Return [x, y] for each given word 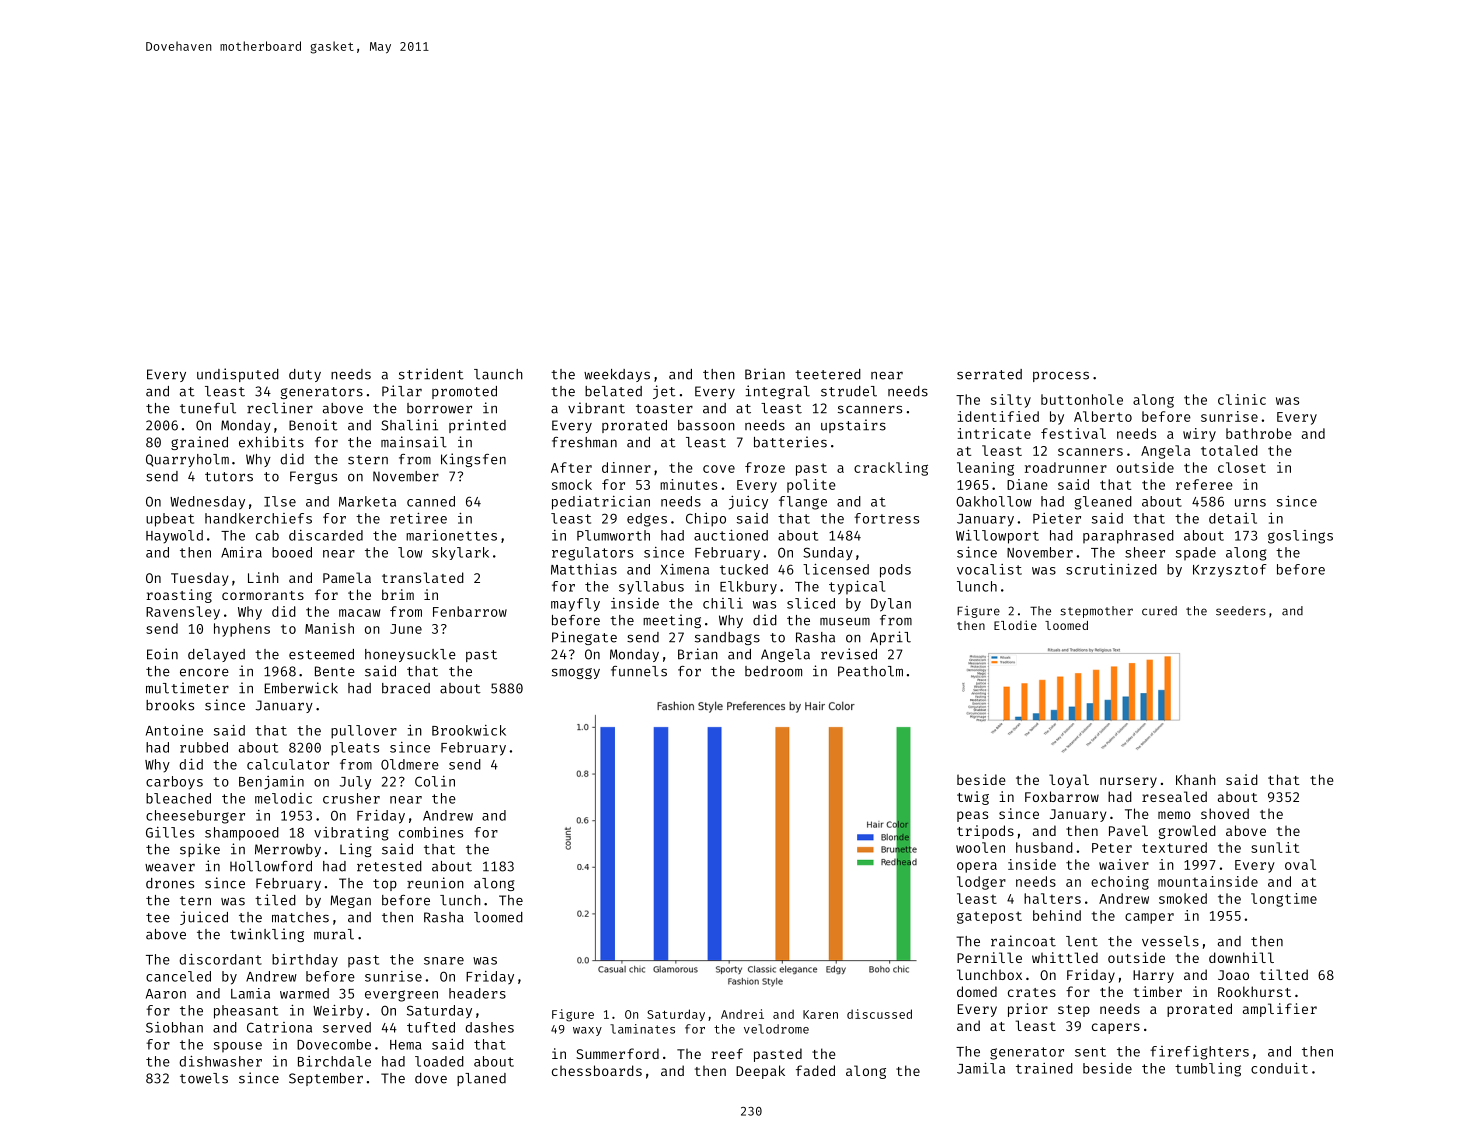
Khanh [1196, 779]
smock [572, 484]
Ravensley [183, 613]
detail [1233, 518]
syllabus [651, 588]
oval [1300, 864]
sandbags [727, 638]
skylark [460, 553]
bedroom [773, 671]
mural [334, 934]
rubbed [204, 747]
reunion [435, 883]
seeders [1241, 611]
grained [199, 443]
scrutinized [1111, 569]
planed [481, 1079]
